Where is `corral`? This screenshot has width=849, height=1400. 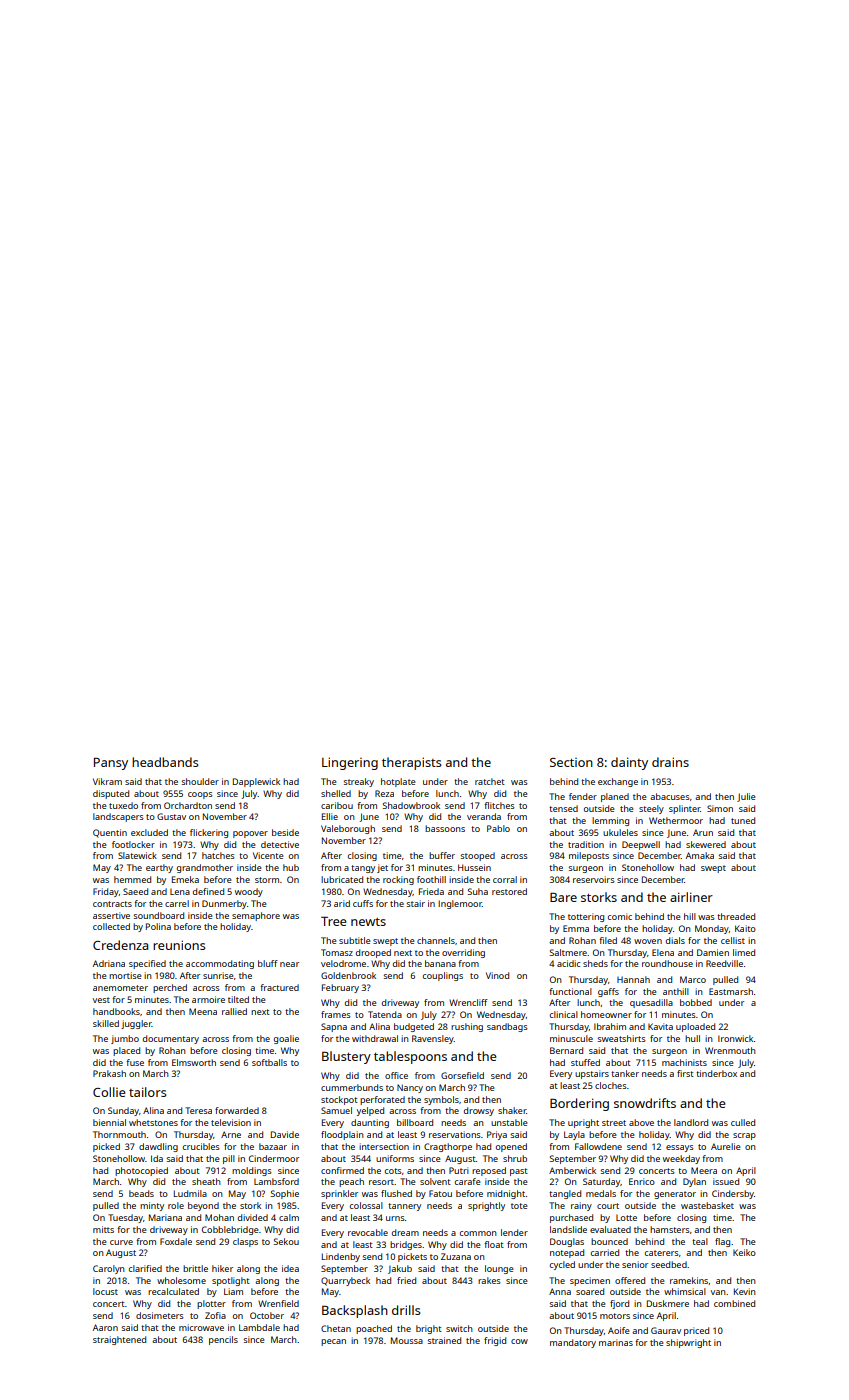
corral is located at coordinates (505, 879).
